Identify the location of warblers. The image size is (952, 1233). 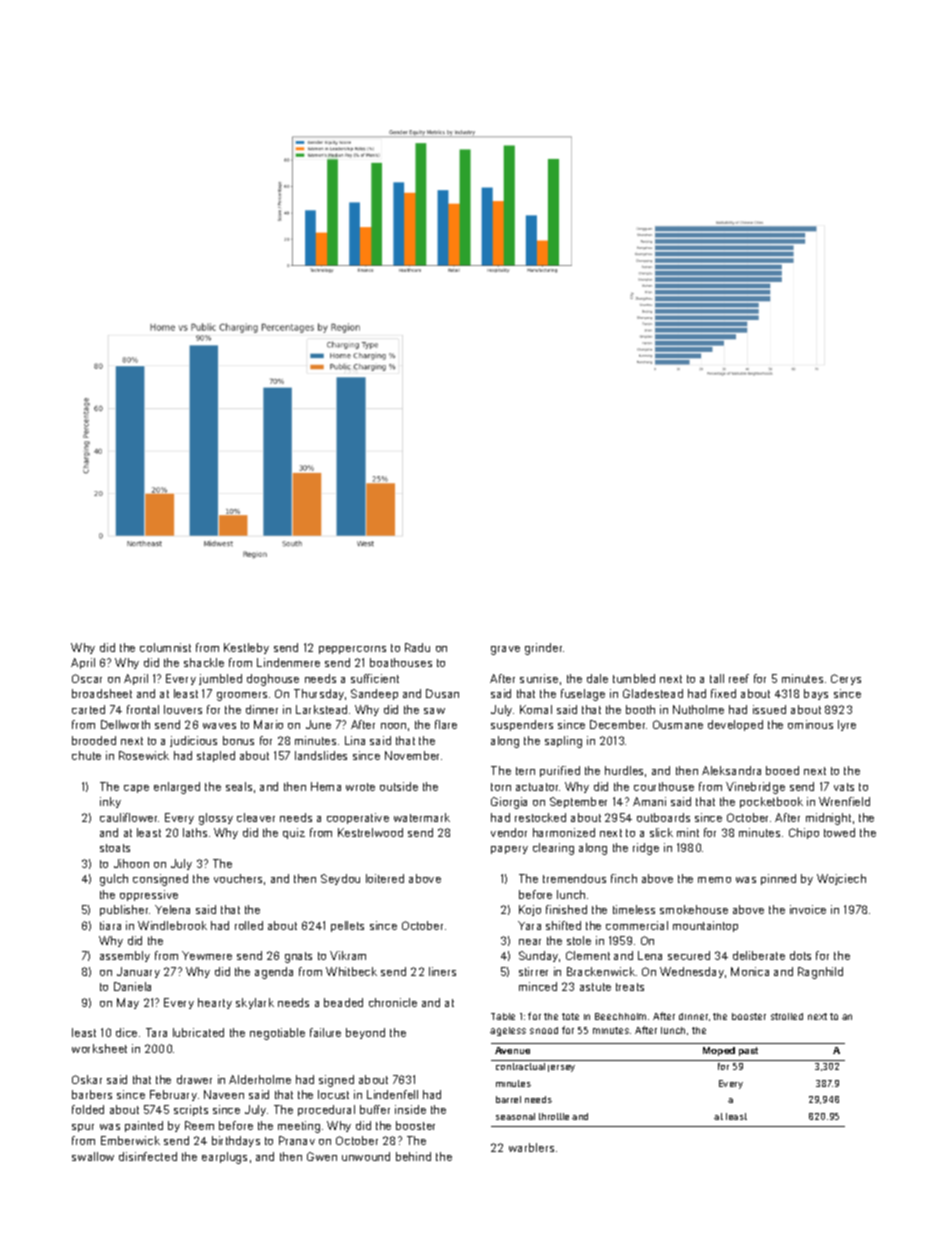
(531, 1147).
